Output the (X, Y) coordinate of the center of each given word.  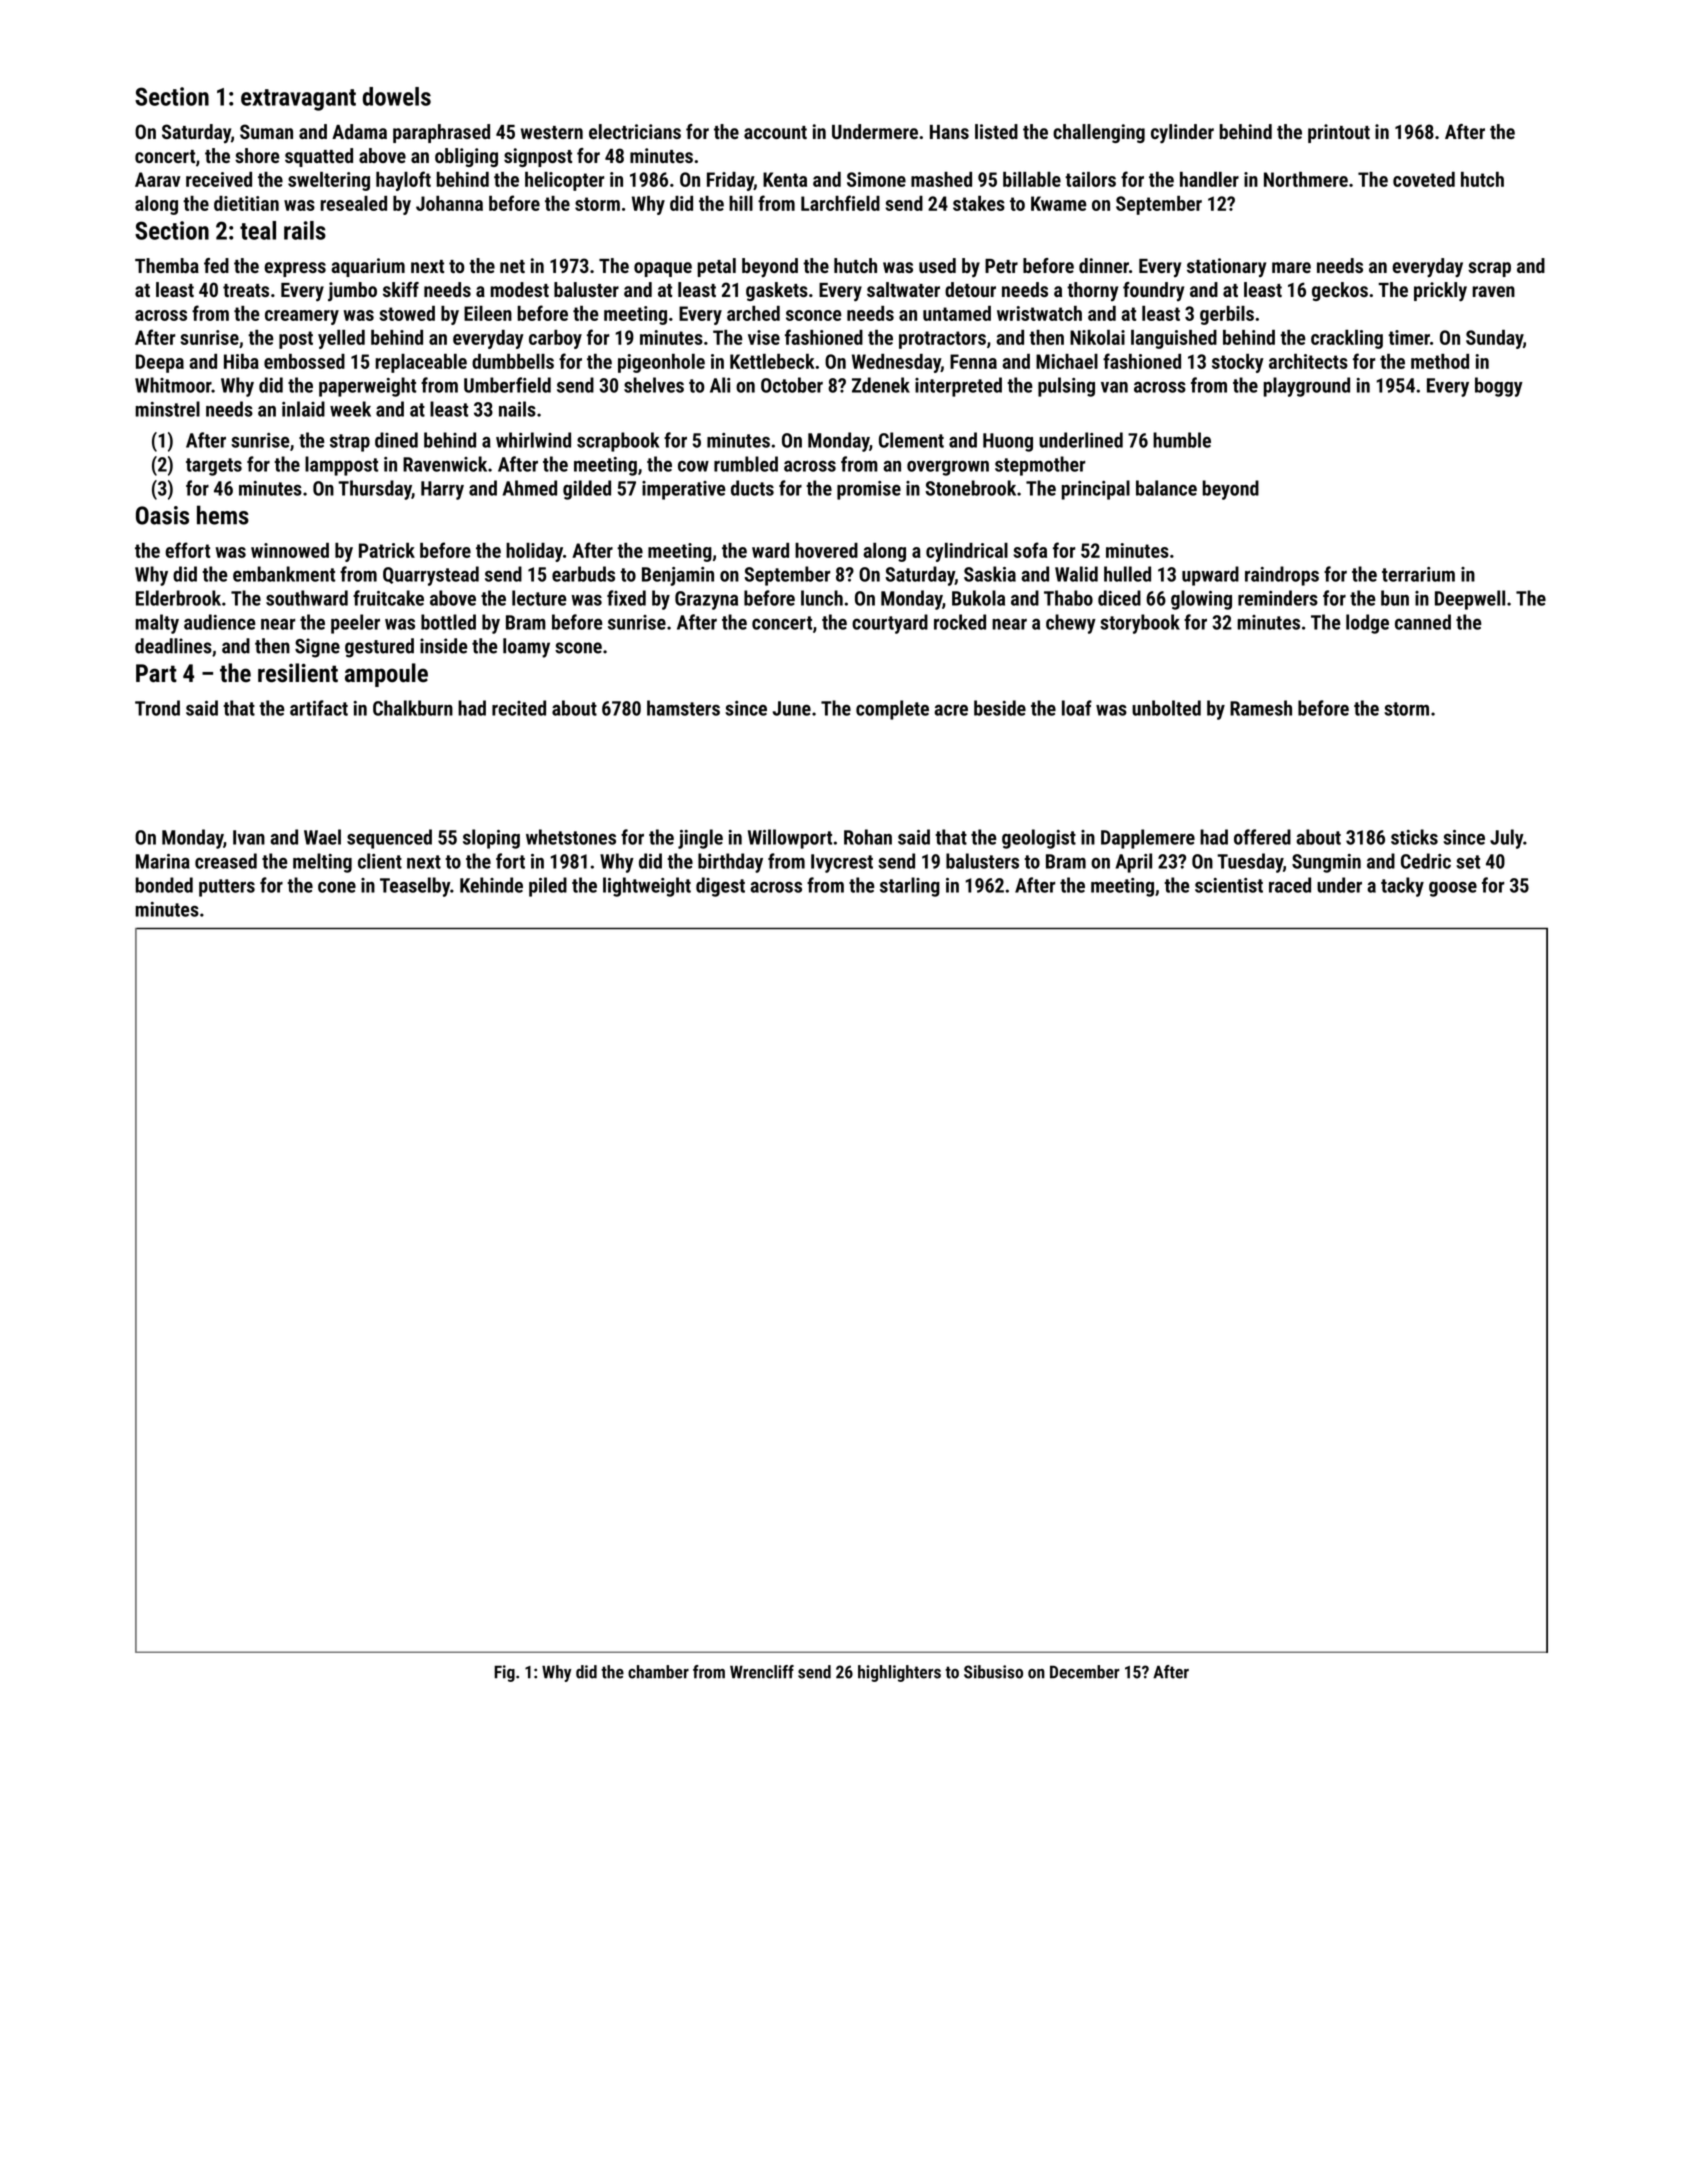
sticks (1414, 837)
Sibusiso (993, 1672)
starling (910, 887)
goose (1453, 889)
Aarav (157, 179)
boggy (1499, 387)
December (1084, 1672)
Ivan (249, 837)
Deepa (160, 363)
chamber (658, 1672)
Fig (504, 1673)
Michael (1067, 361)
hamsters (683, 708)
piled (548, 887)
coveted (1424, 179)
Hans (949, 132)
